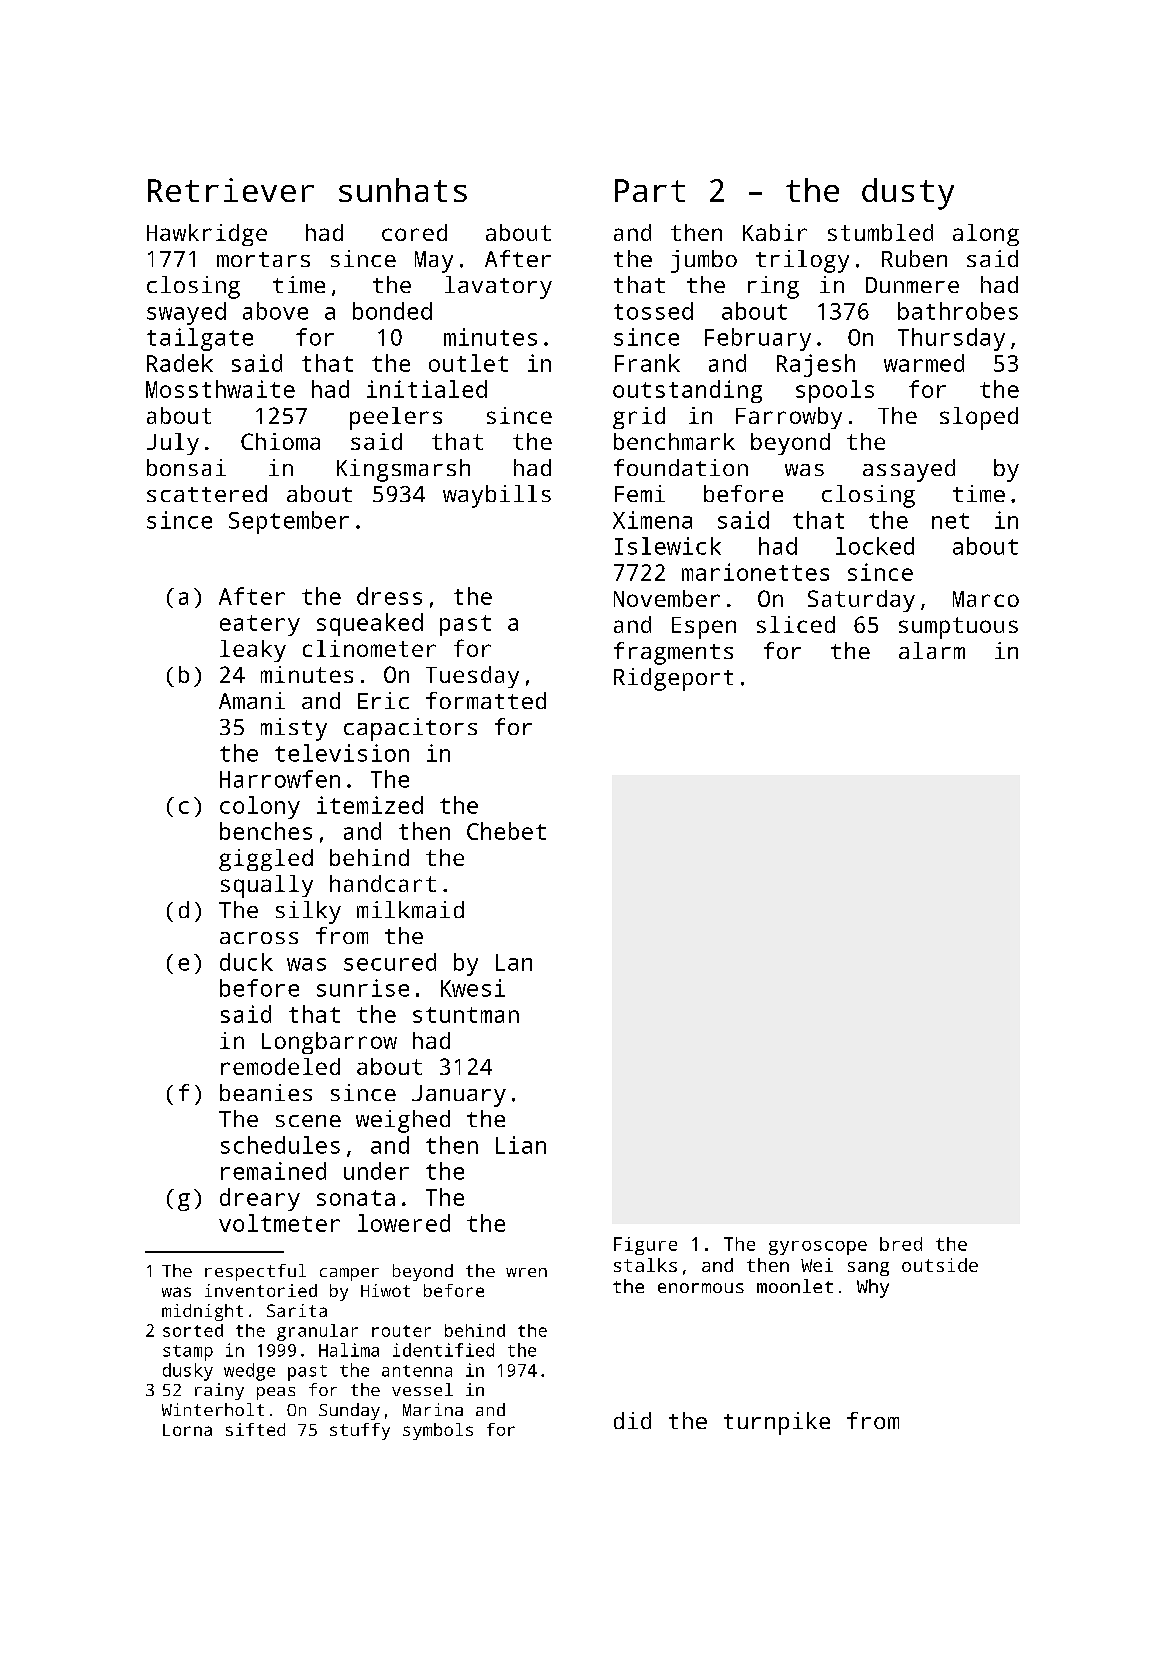 This screenshot has height=1654, width=1165. I want to click on duck, so click(246, 962).
